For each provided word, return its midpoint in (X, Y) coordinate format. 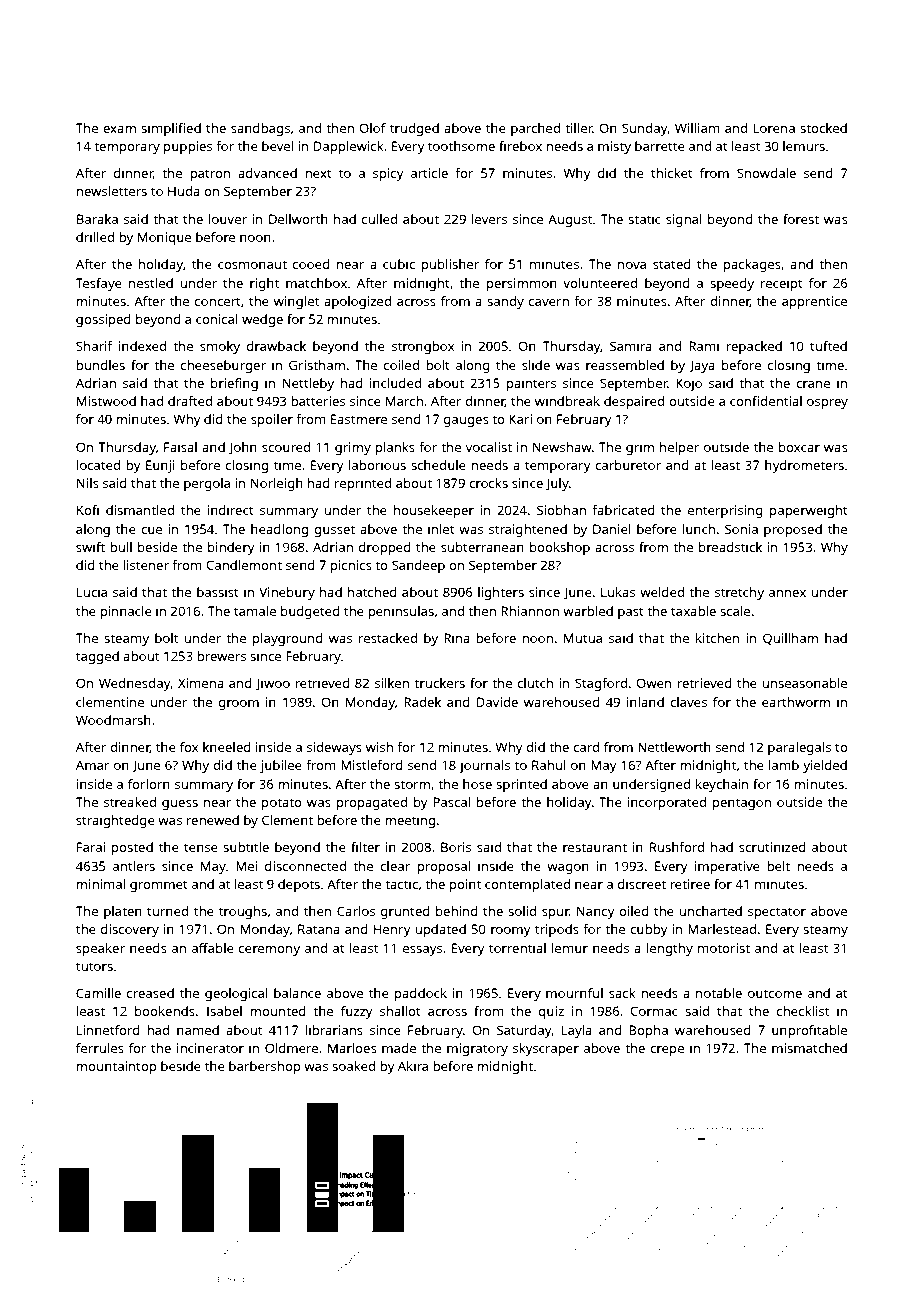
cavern (549, 302)
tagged (97, 657)
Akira (413, 1066)
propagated (371, 803)
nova (632, 265)
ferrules (100, 1048)
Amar (93, 765)
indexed (142, 346)
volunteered (600, 283)
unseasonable (804, 683)
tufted (828, 346)
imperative (727, 867)
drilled (95, 237)
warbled (588, 611)
